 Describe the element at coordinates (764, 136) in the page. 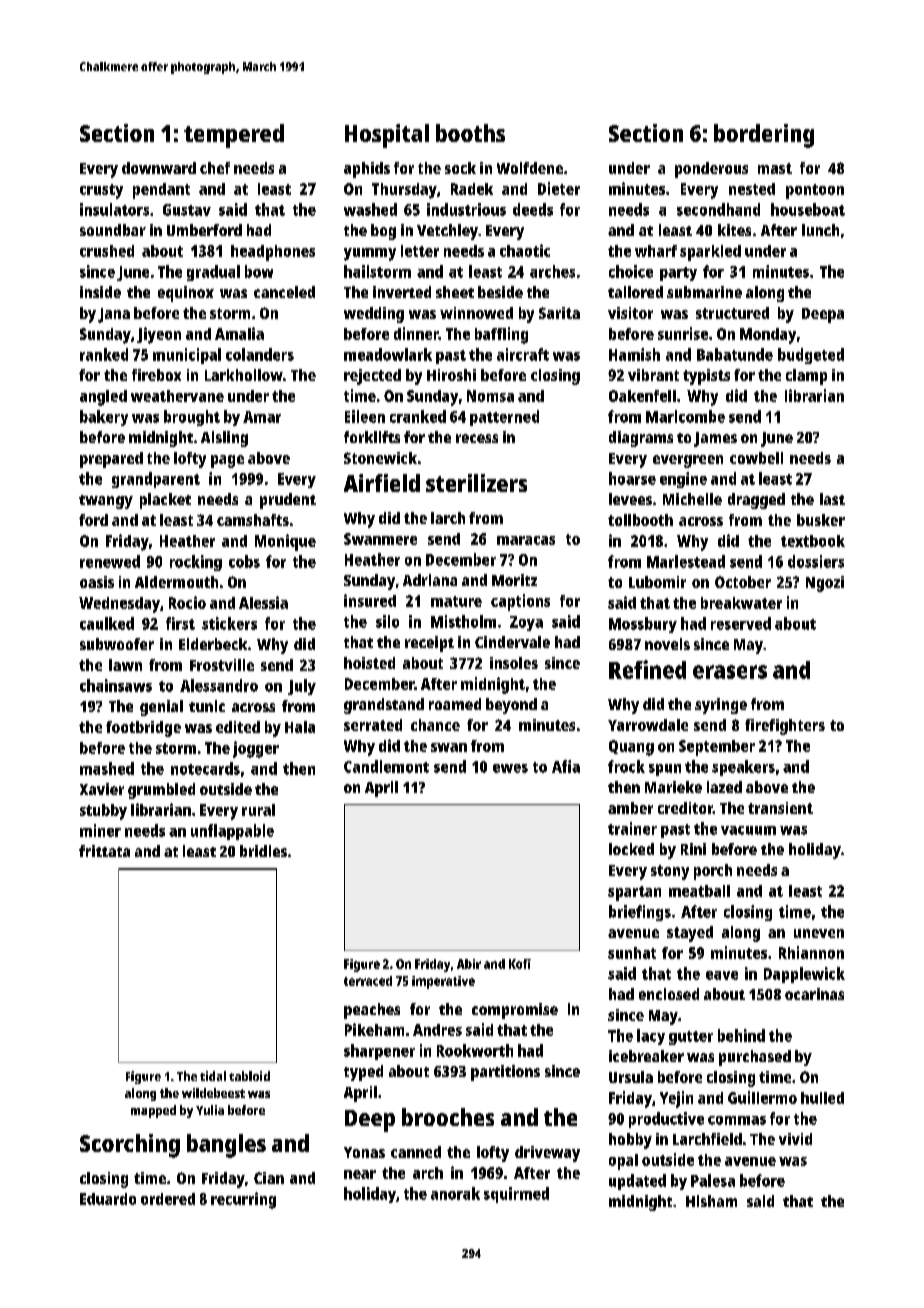

I see `bordering` at that location.
